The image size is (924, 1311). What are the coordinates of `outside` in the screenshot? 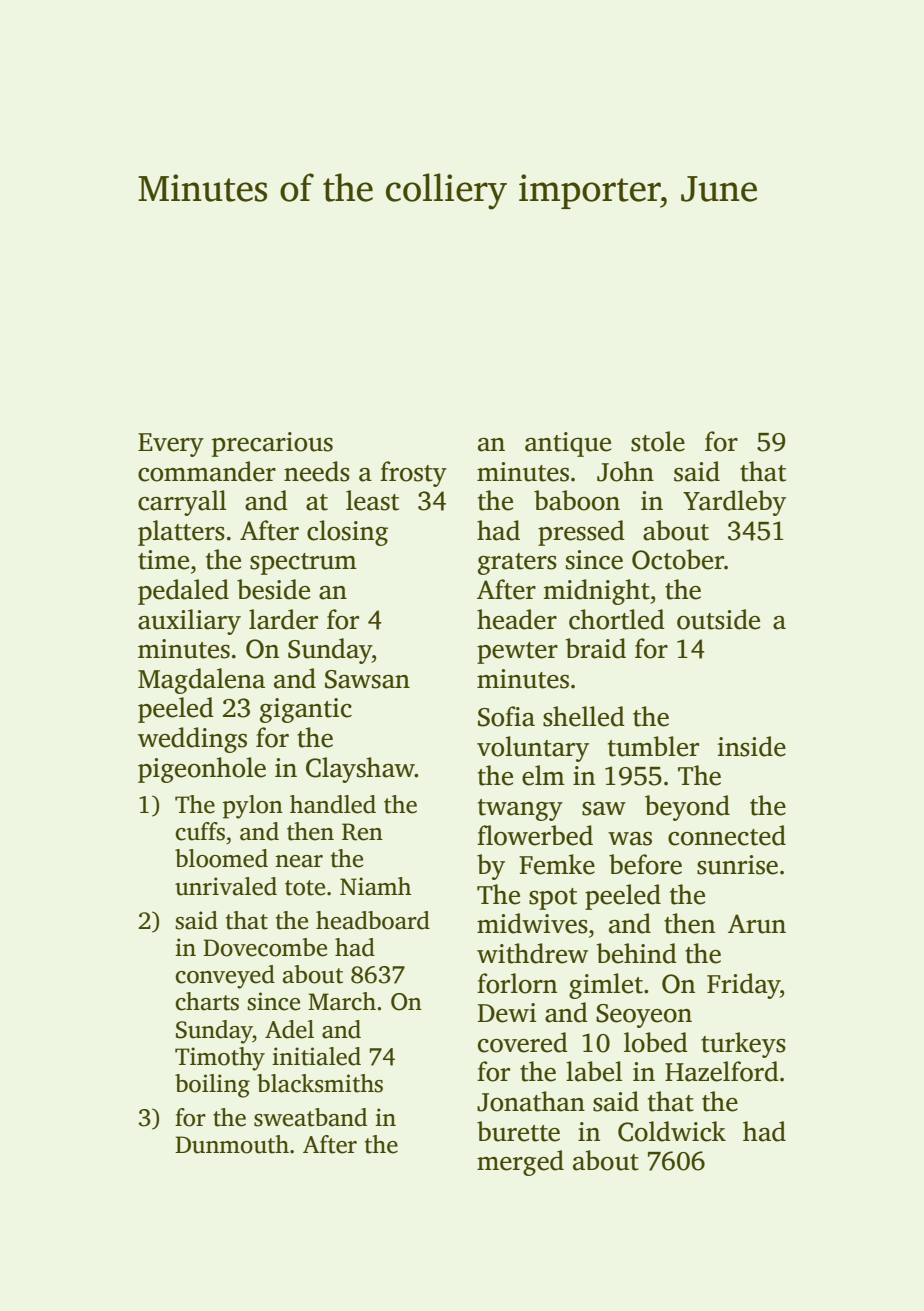 It's located at (718, 619).
